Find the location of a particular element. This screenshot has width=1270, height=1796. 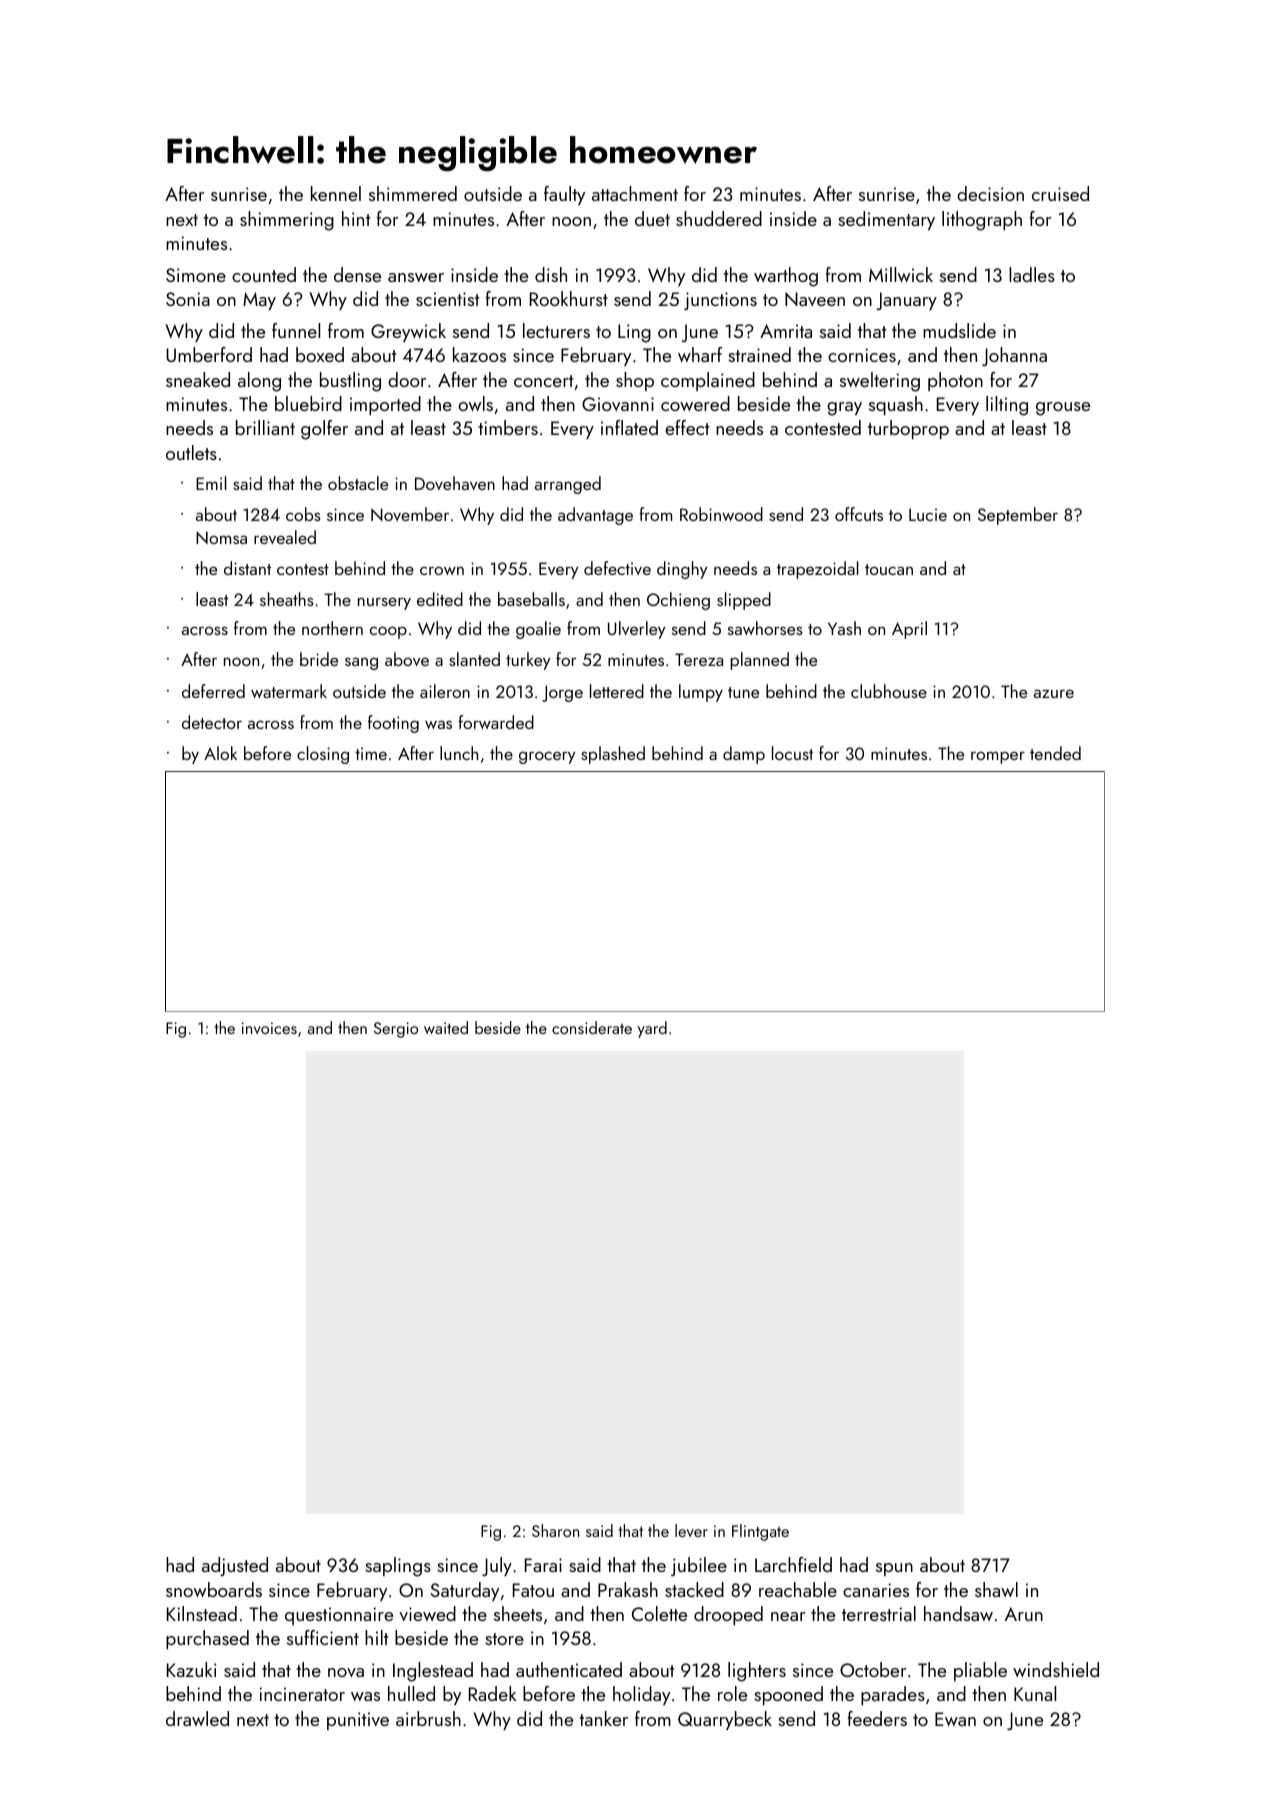

Ewan is located at coordinates (955, 1719).
